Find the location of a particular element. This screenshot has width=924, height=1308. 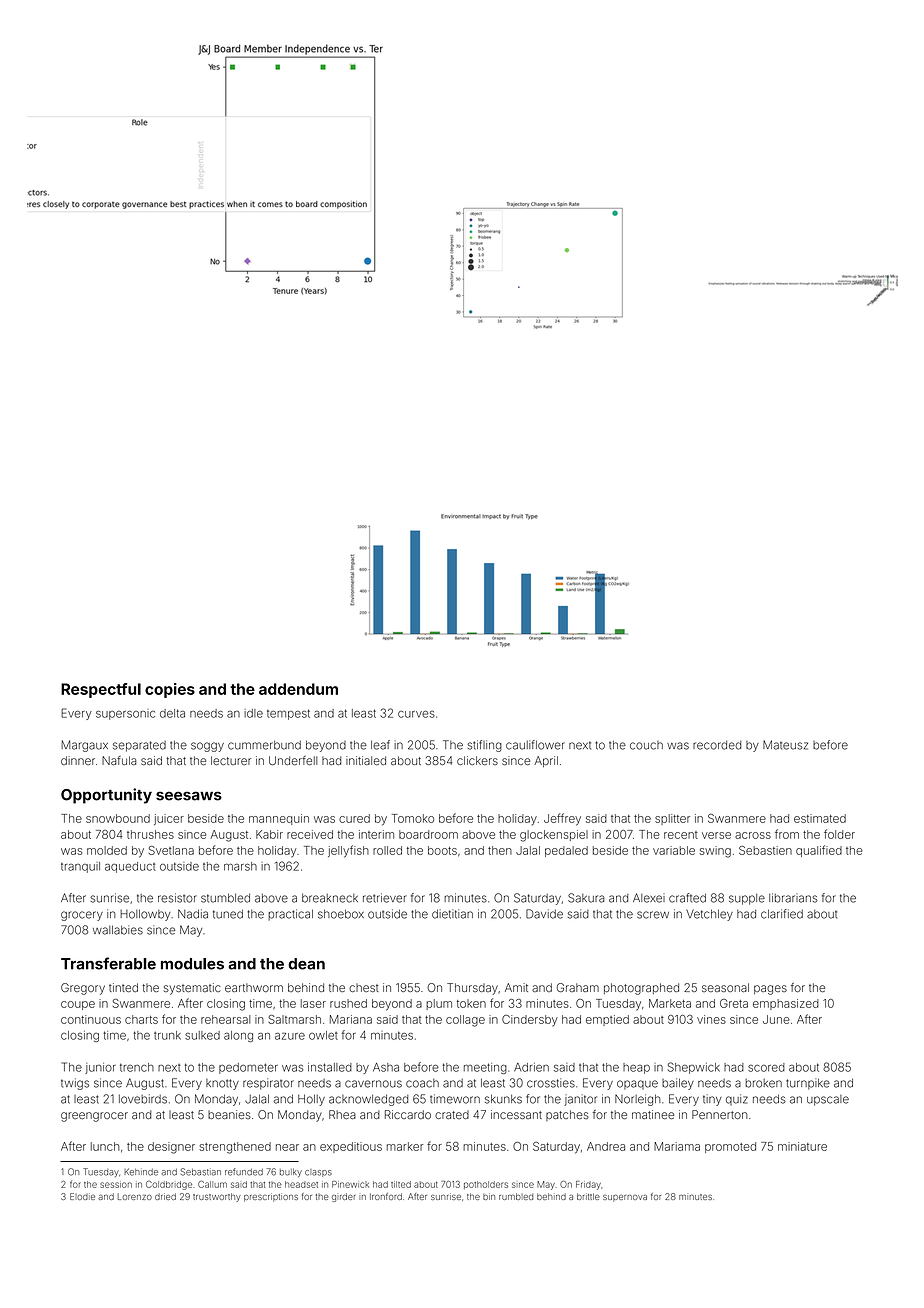

copies is located at coordinates (170, 690).
